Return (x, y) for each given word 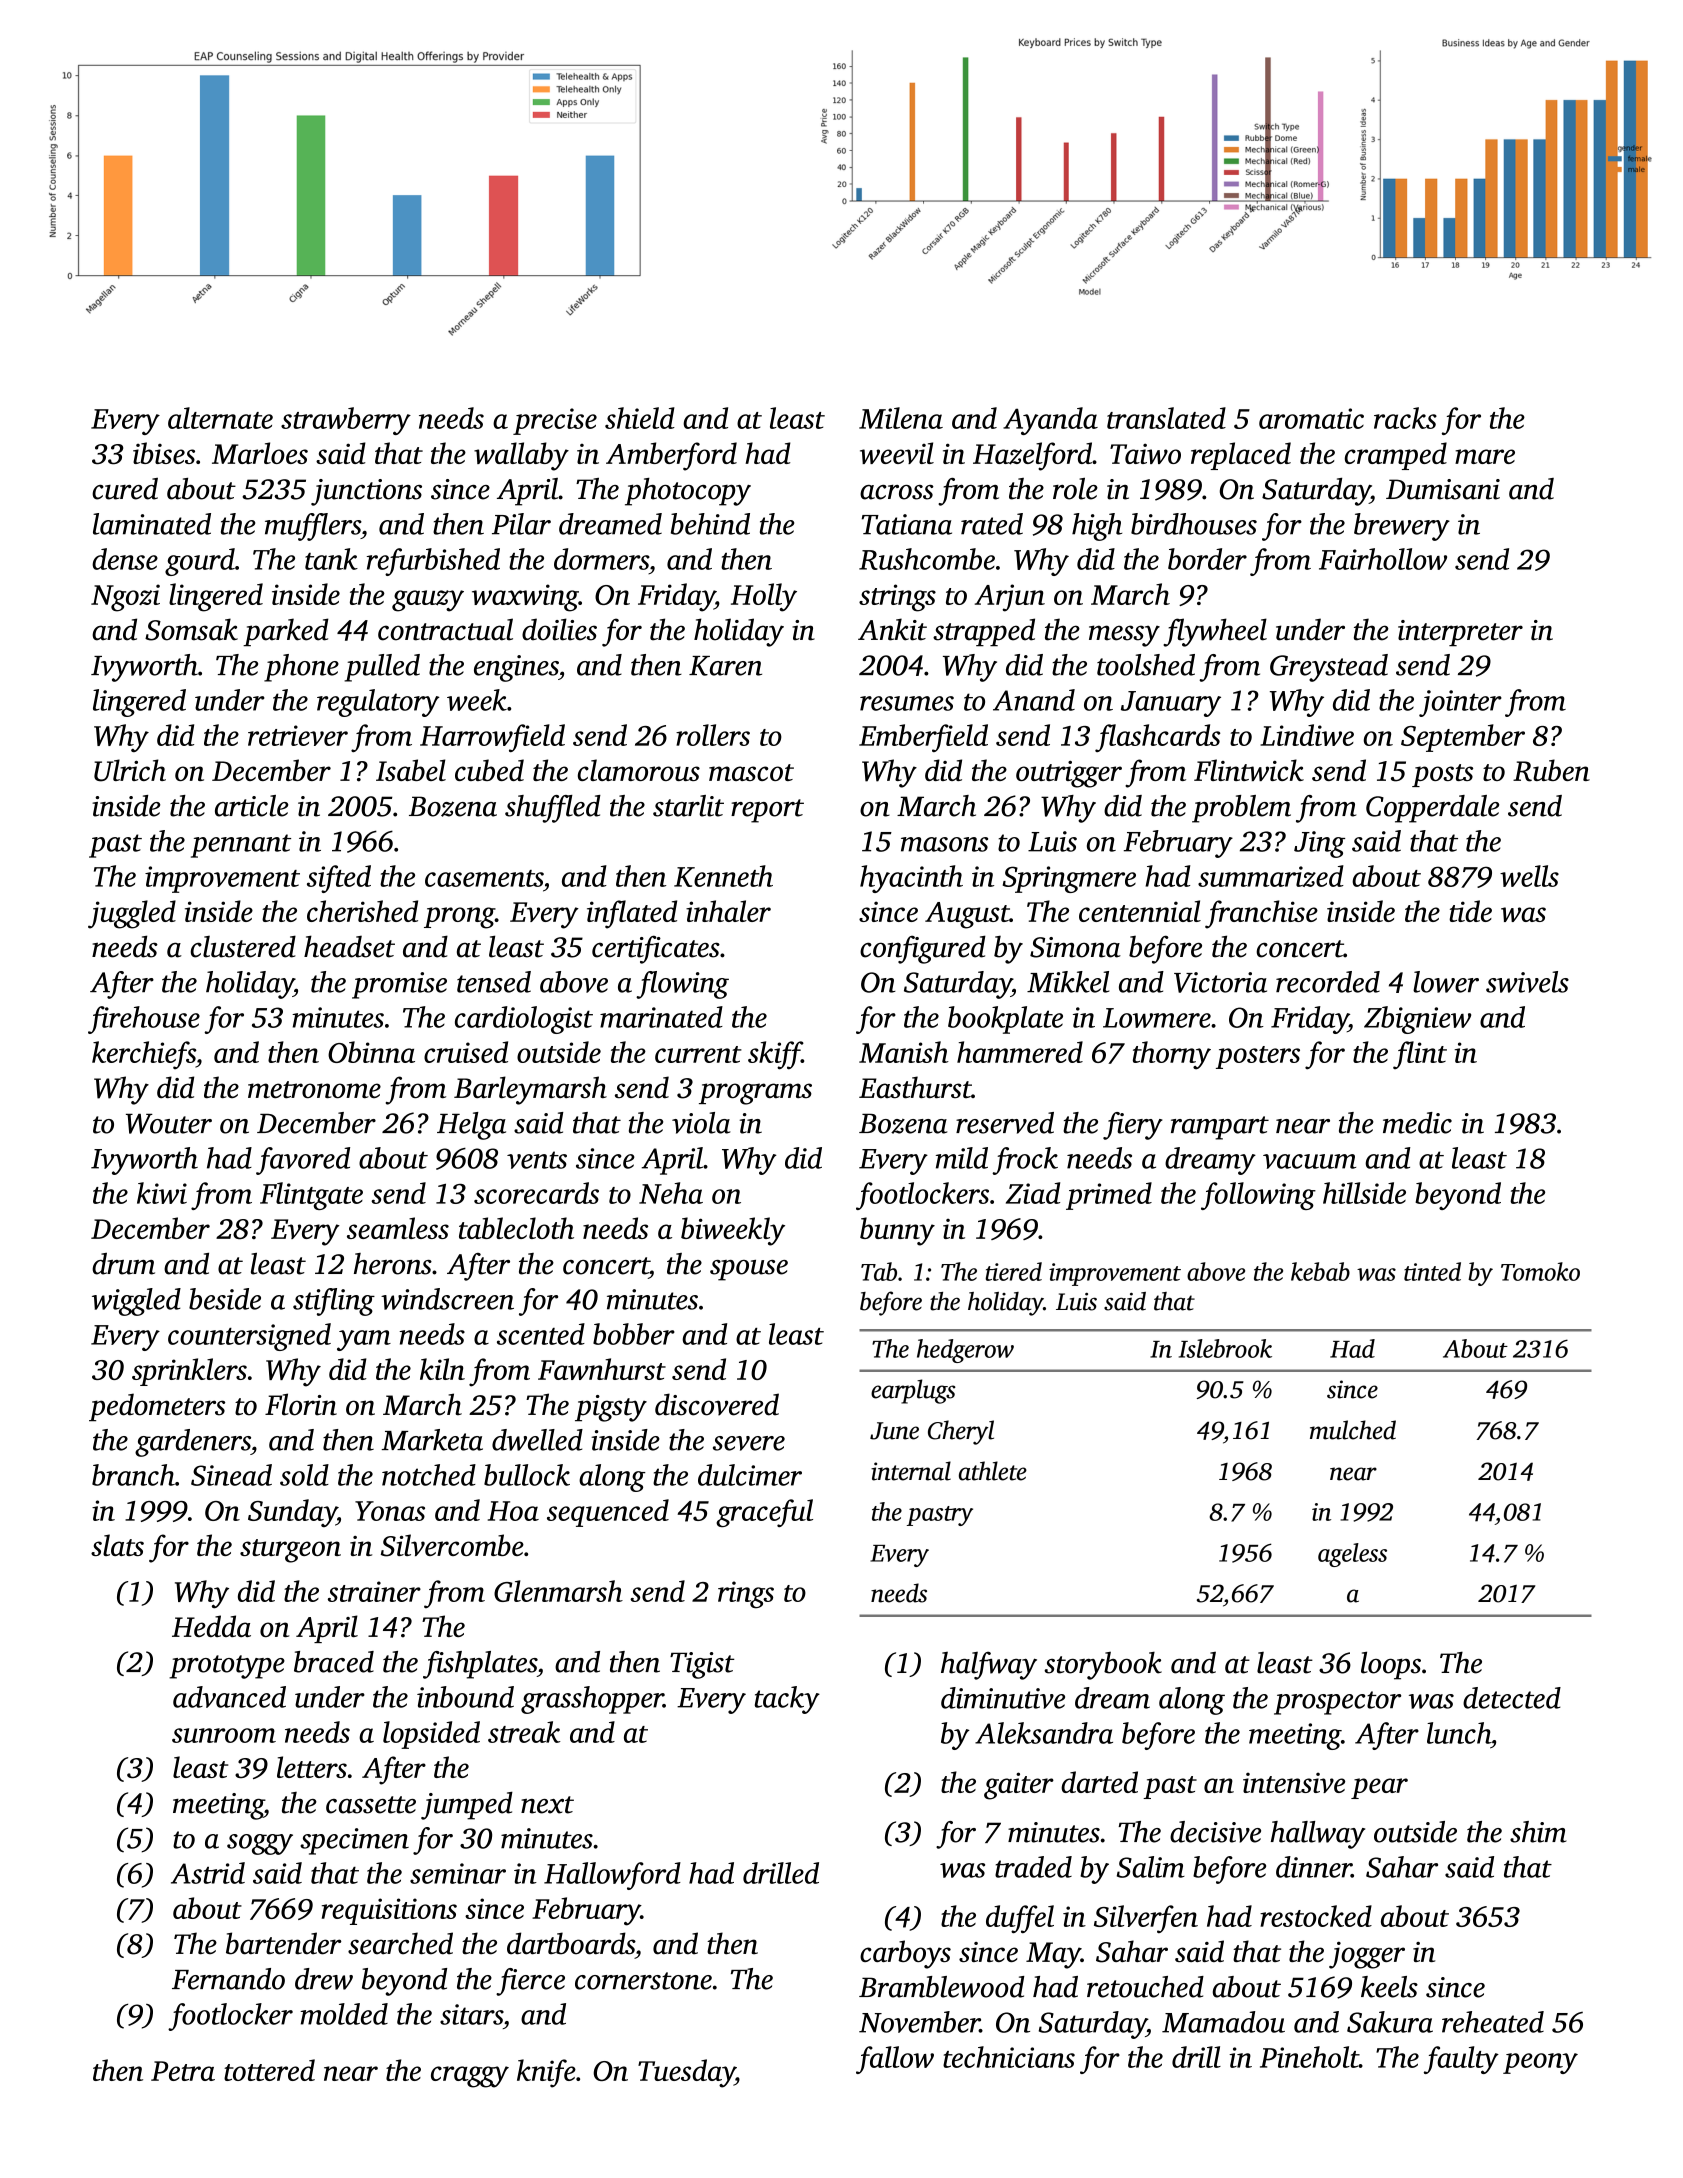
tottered (269, 2070)
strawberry (346, 421)
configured (923, 949)
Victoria (1220, 982)
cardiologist (524, 1020)
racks (1405, 418)
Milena (901, 418)
